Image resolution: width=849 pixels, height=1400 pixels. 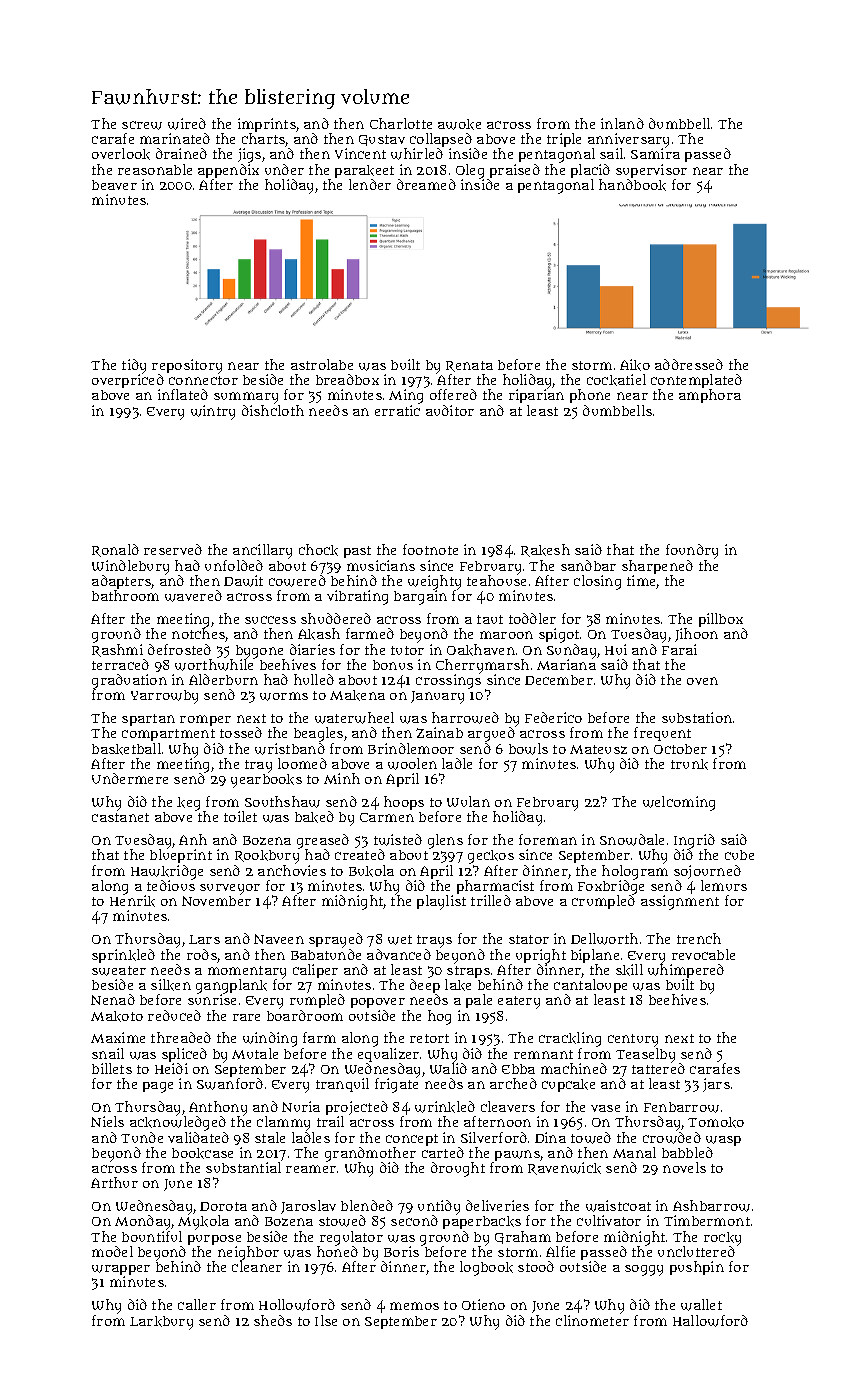 What do you see at coordinates (326, 1320) in the screenshot?
I see `Ilse` at bounding box center [326, 1320].
